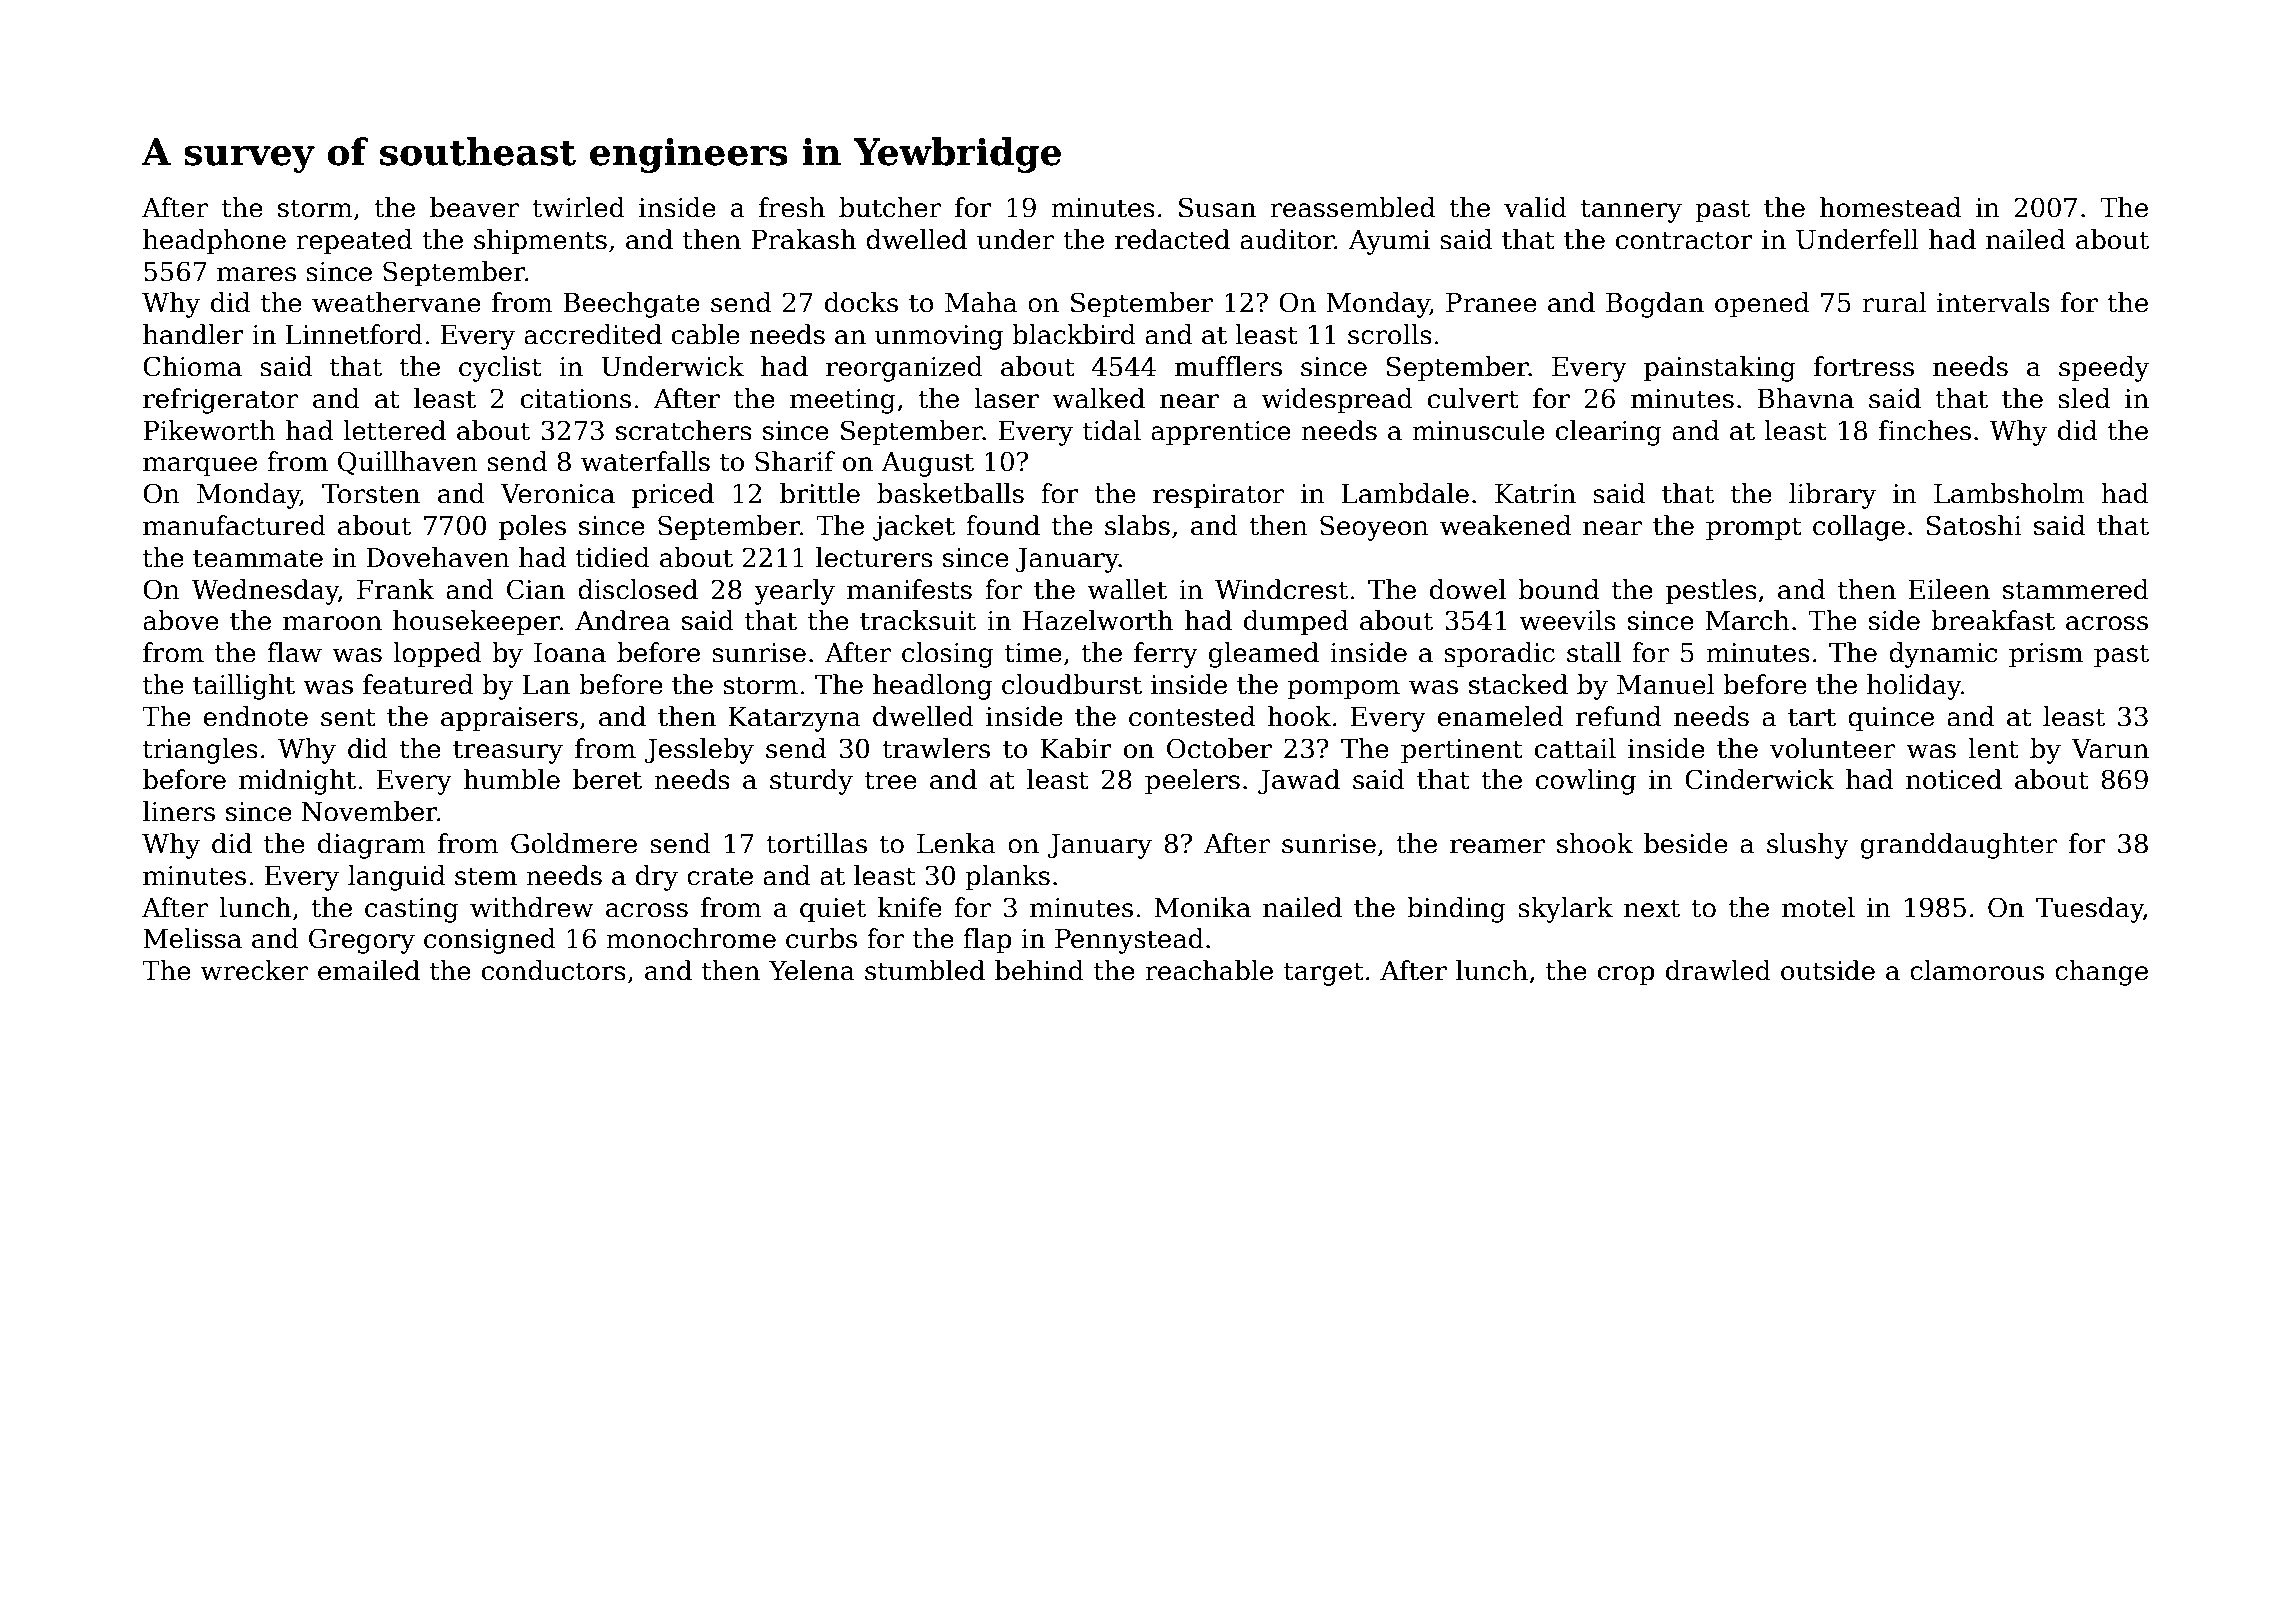 This screenshot has width=2292, height=1620. Describe the element at coordinates (1296, 623) in the screenshot. I see `dumped` at that location.
